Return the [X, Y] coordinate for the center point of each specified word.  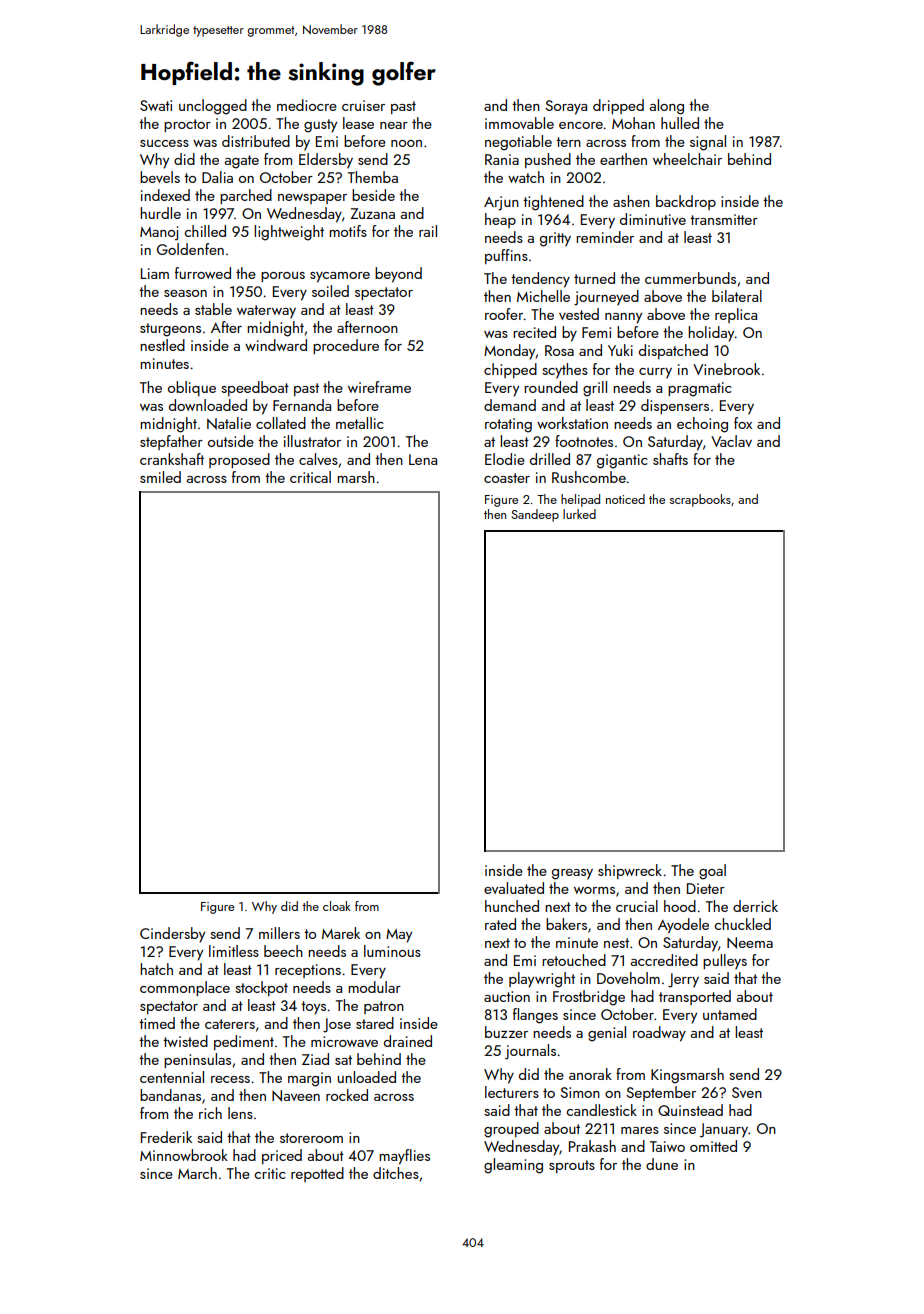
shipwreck [630, 871]
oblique [192, 388]
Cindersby [172, 935]
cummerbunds [690, 278]
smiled [160, 477]
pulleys [725, 962]
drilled [550, 459]
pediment [244, 1042]
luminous [392, 951]
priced [282, 1156]
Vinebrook [726, 369]
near [394, 125]
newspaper [312, 199]
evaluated [514, 888]
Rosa [559, 350]
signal [708, 143]
